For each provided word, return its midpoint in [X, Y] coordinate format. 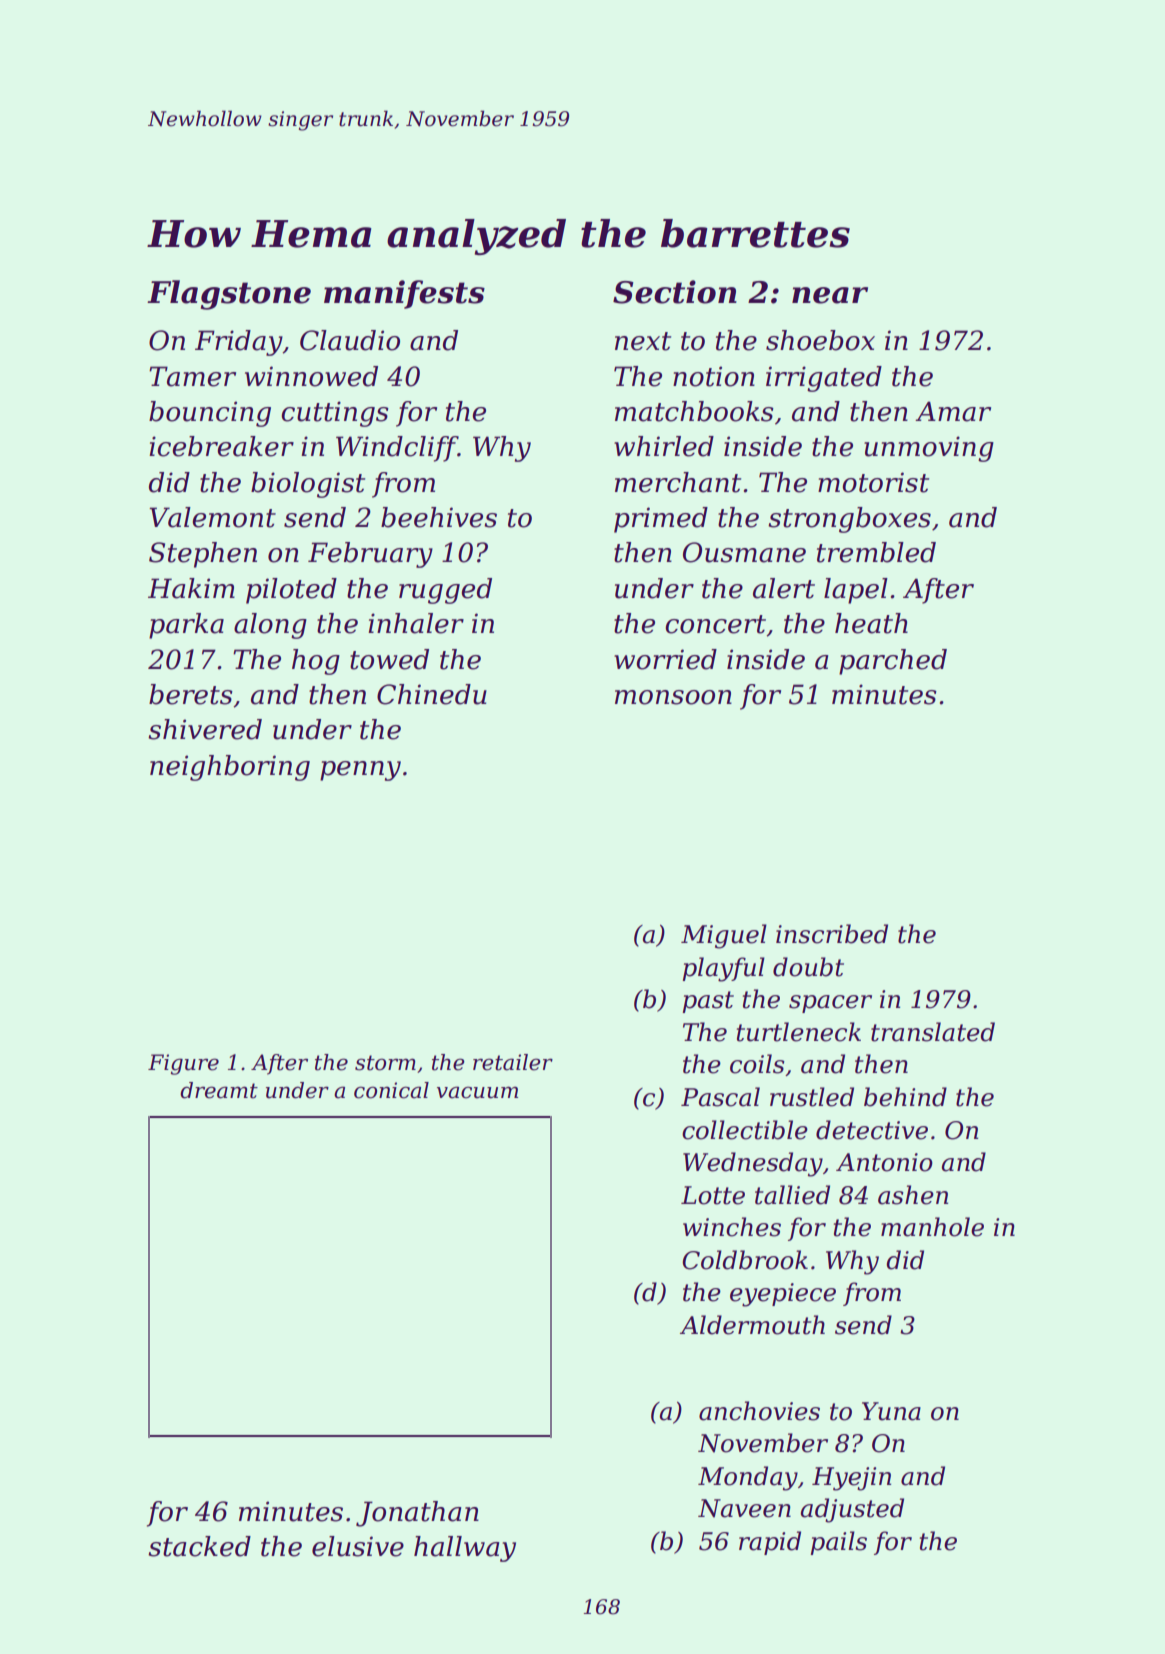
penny [360, 771]
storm [385, 1063]
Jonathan [417, 1514]
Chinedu [432, 694]
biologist [308, 485]
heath [871, 623]
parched [893, 662]
